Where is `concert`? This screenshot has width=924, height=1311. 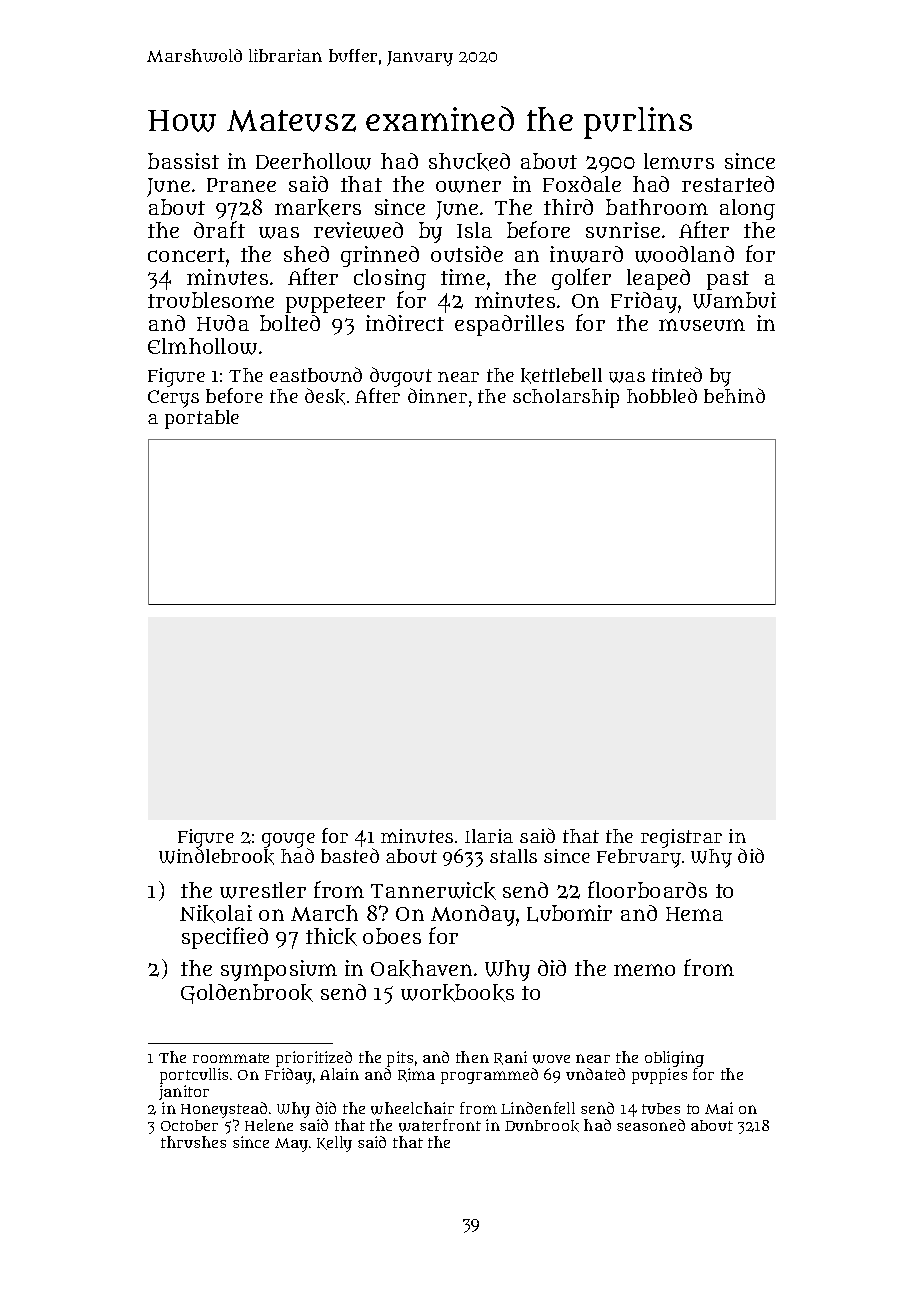 concert is located at coordinates (186, 255).
